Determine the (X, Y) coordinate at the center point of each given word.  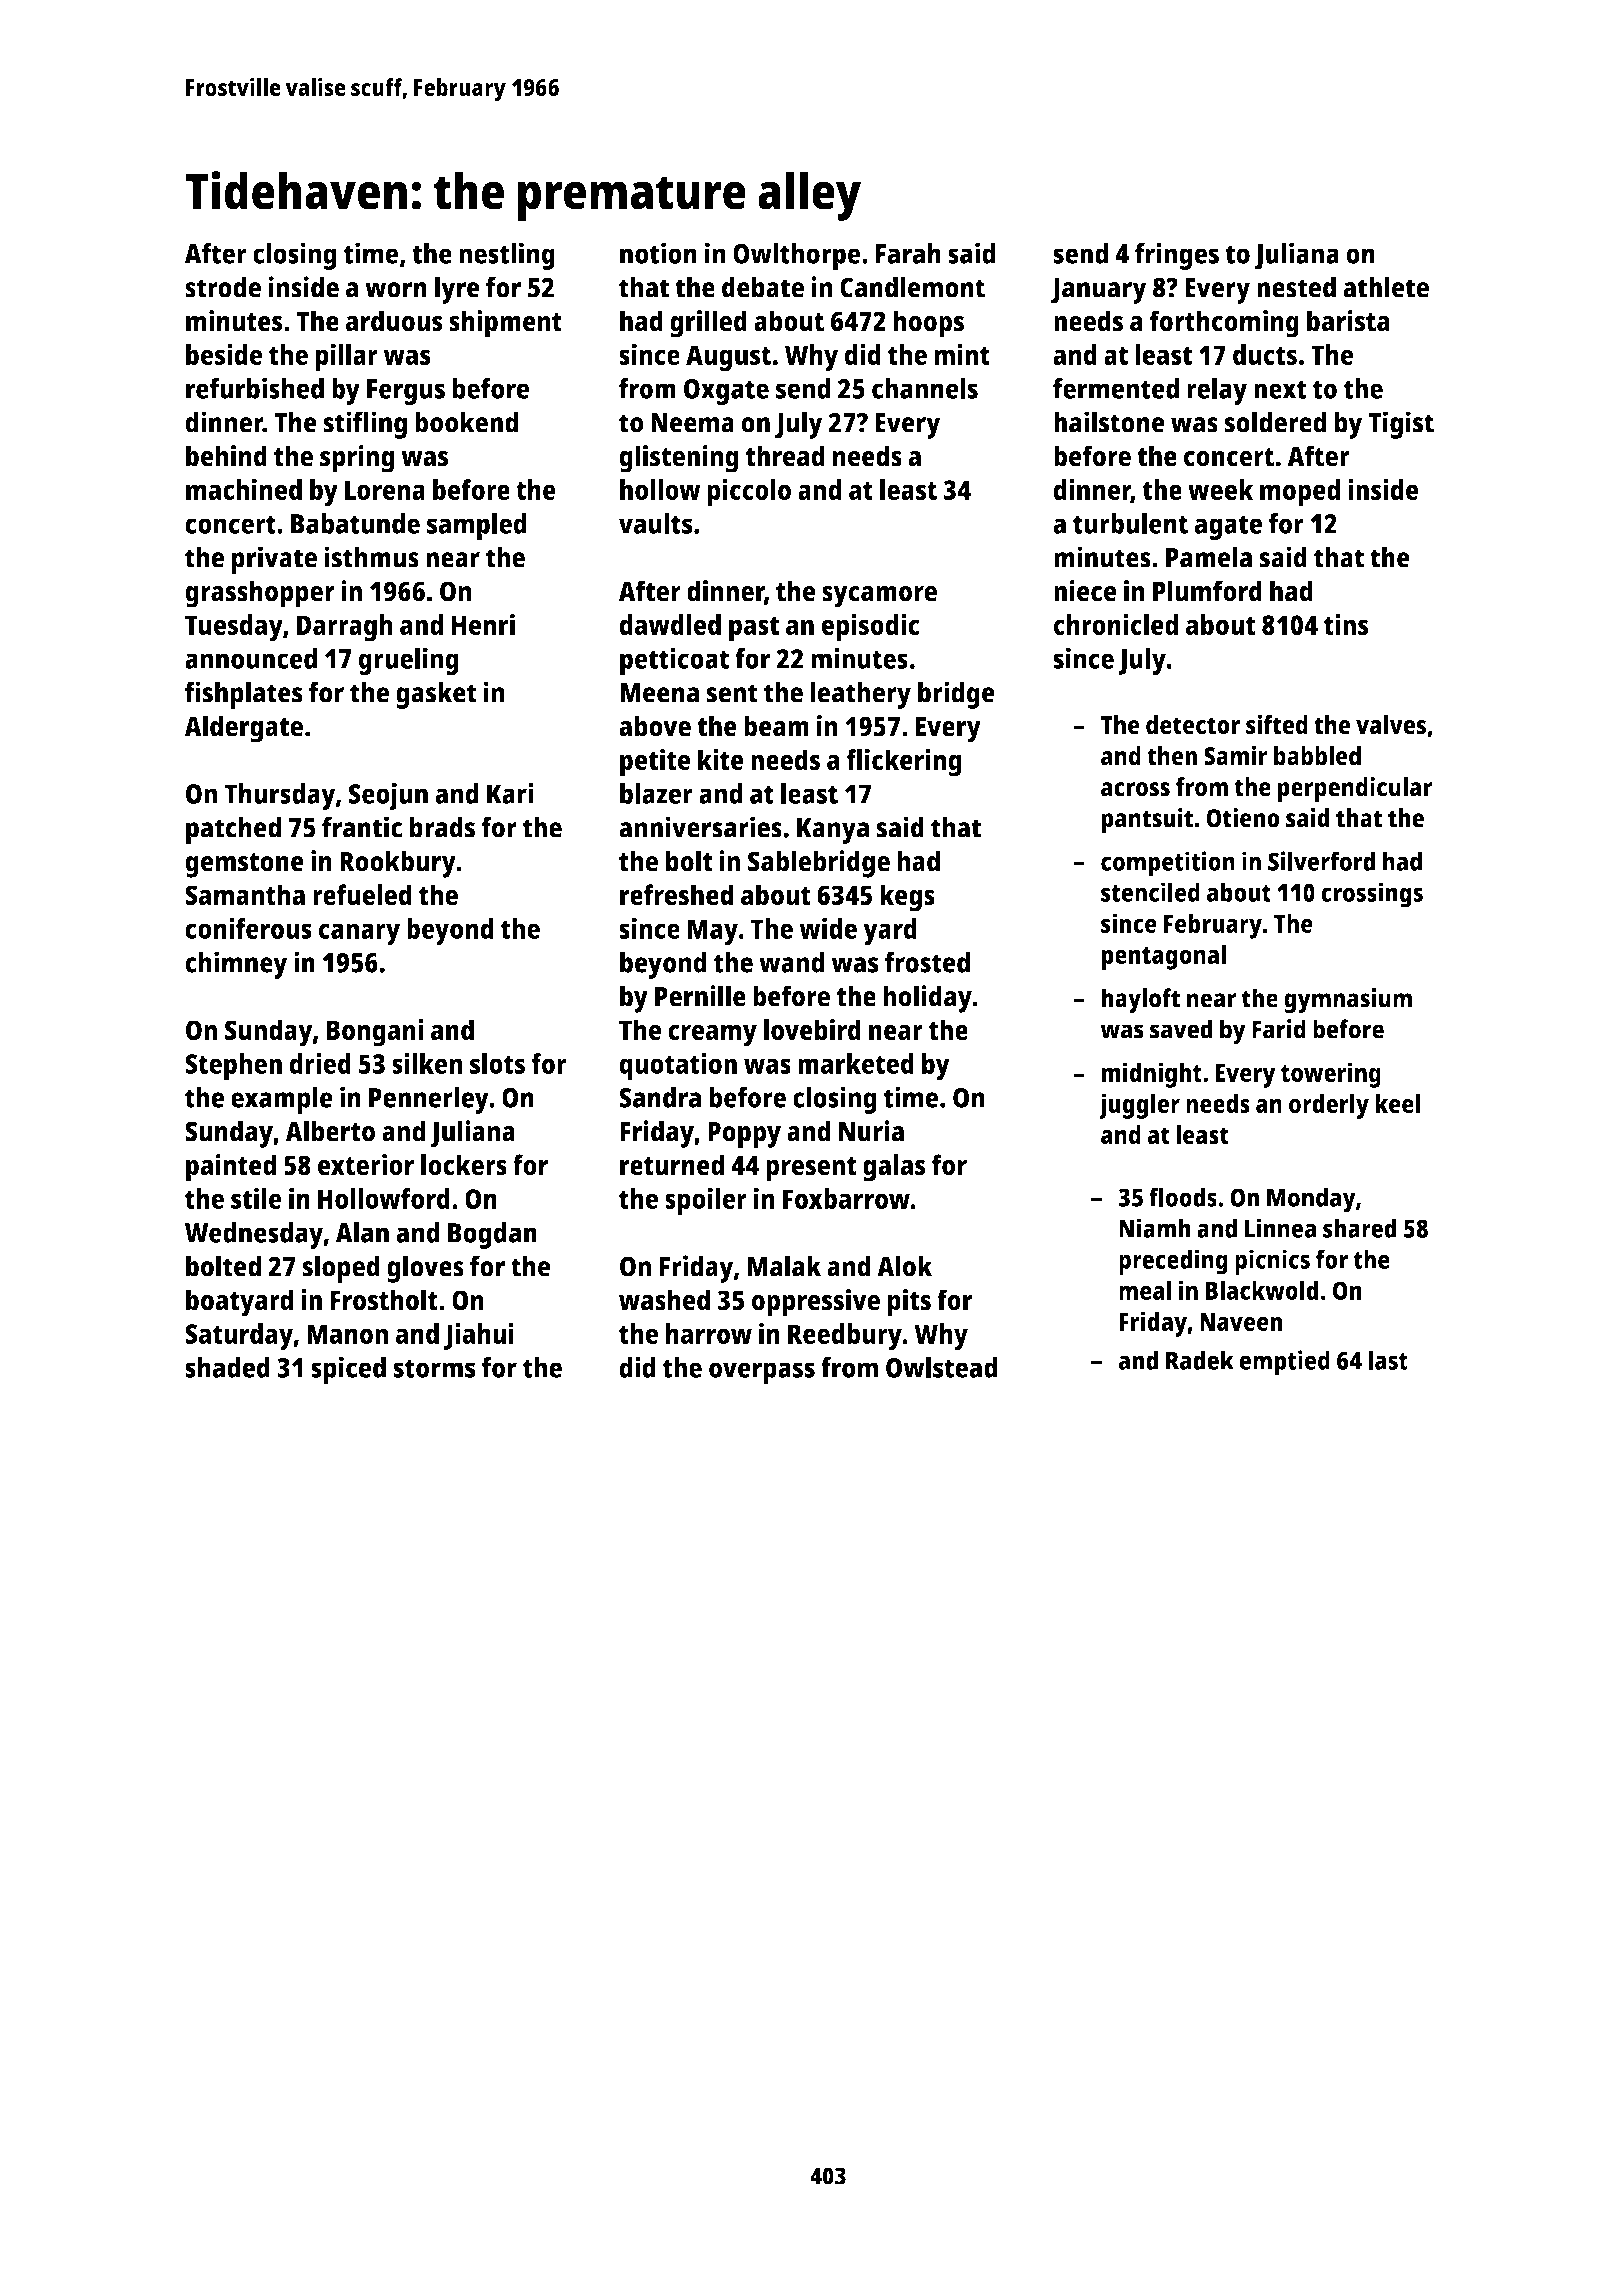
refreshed (676, 895)
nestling (507, 256)
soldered (1275, 422)
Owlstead (941, 1367)
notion (658, 253)
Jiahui (479, 1336)
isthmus (372, 557)
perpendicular (1355, 789)
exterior (366, 1165)
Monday (1311, 1200)
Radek (1200, 1360)
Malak (784, 1266)
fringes (1177, 256)
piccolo (749, 493)
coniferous (248, 928)
